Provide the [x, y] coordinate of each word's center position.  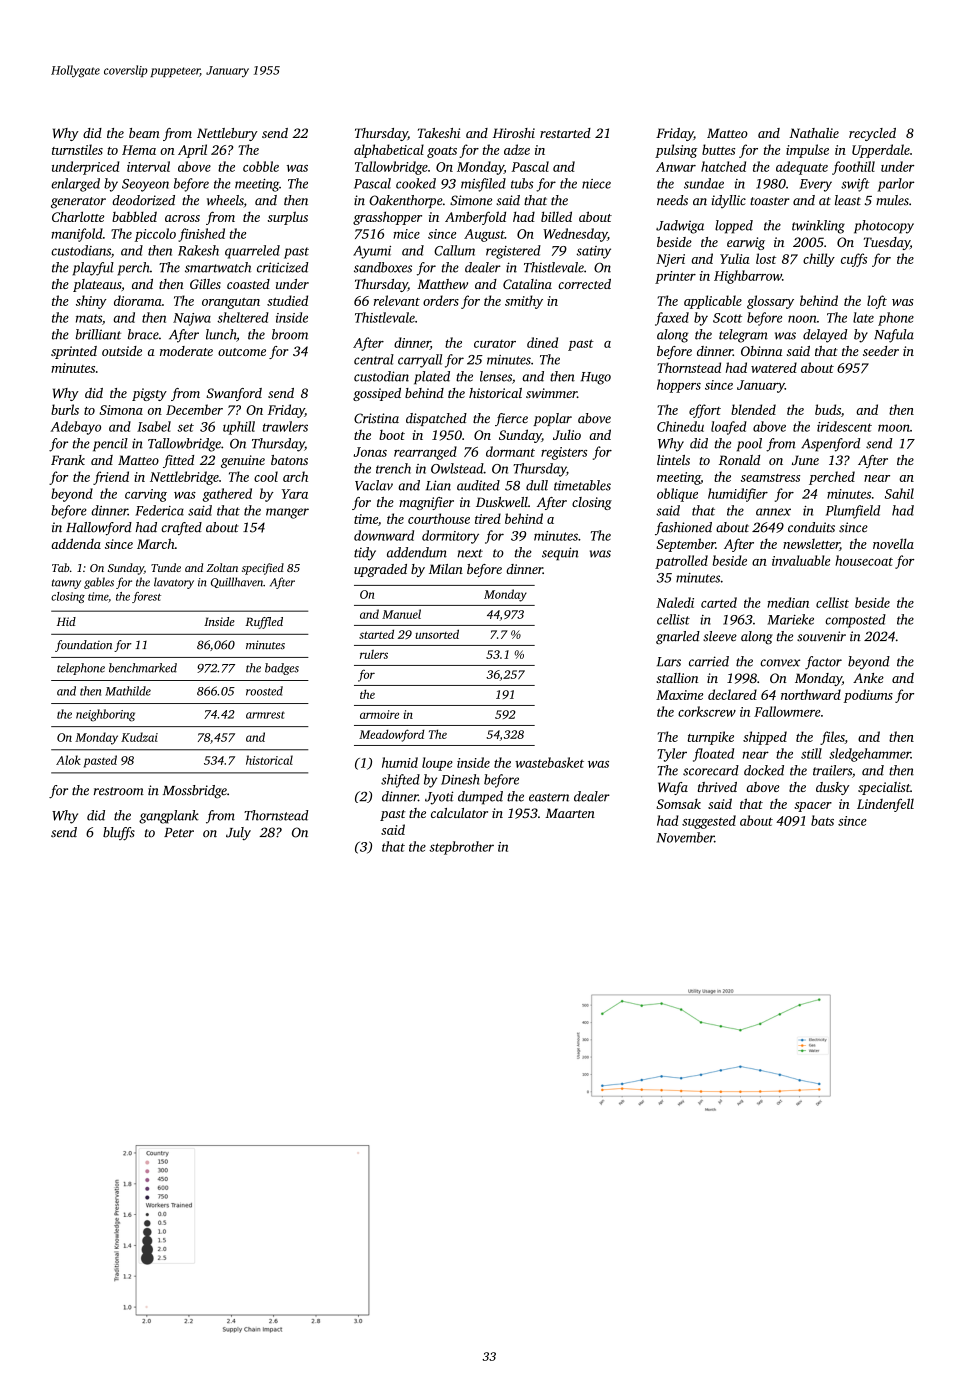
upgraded [380, 570]
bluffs [119, 834]
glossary [770, 302]
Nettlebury [227, 134]
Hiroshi [514, 133]
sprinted [74, 352]
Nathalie [814, 133]
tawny [66, 584]
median [788, 602]
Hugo [596, 378]
